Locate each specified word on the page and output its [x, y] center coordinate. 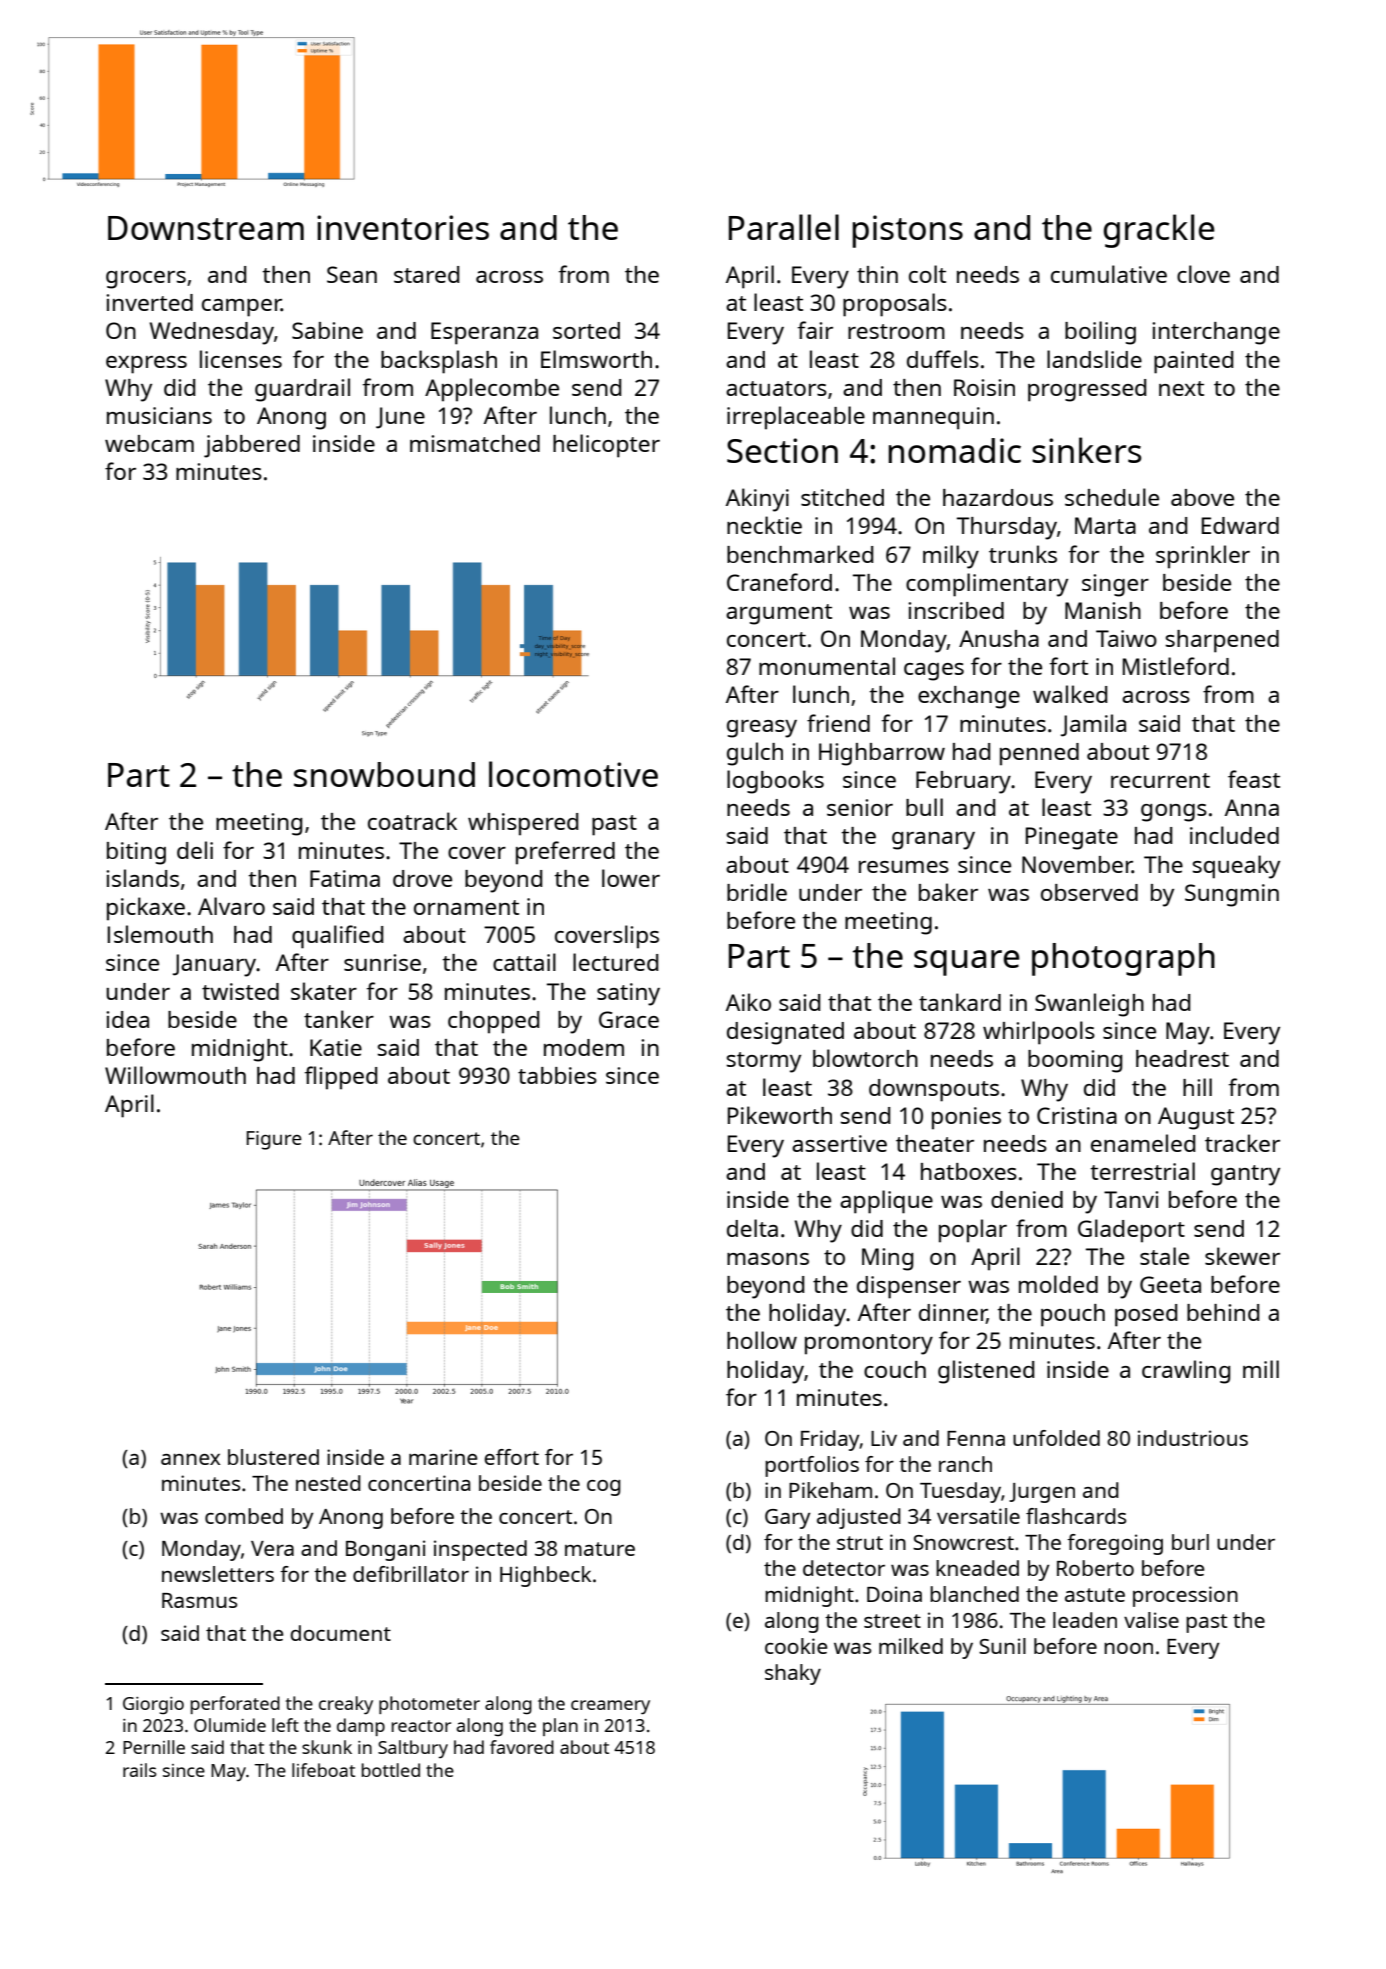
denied [1027, 1199]
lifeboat [323, 1770]
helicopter [606, 446]
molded [1058, 1284]
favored [522, 1747]
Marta [1105, 525]
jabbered [252, 446]
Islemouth [160, 934]
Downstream [206, 228]
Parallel [784, 227]
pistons [907, 231]
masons [768, 1259]
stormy [764, 1062]
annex [190, 1459]
